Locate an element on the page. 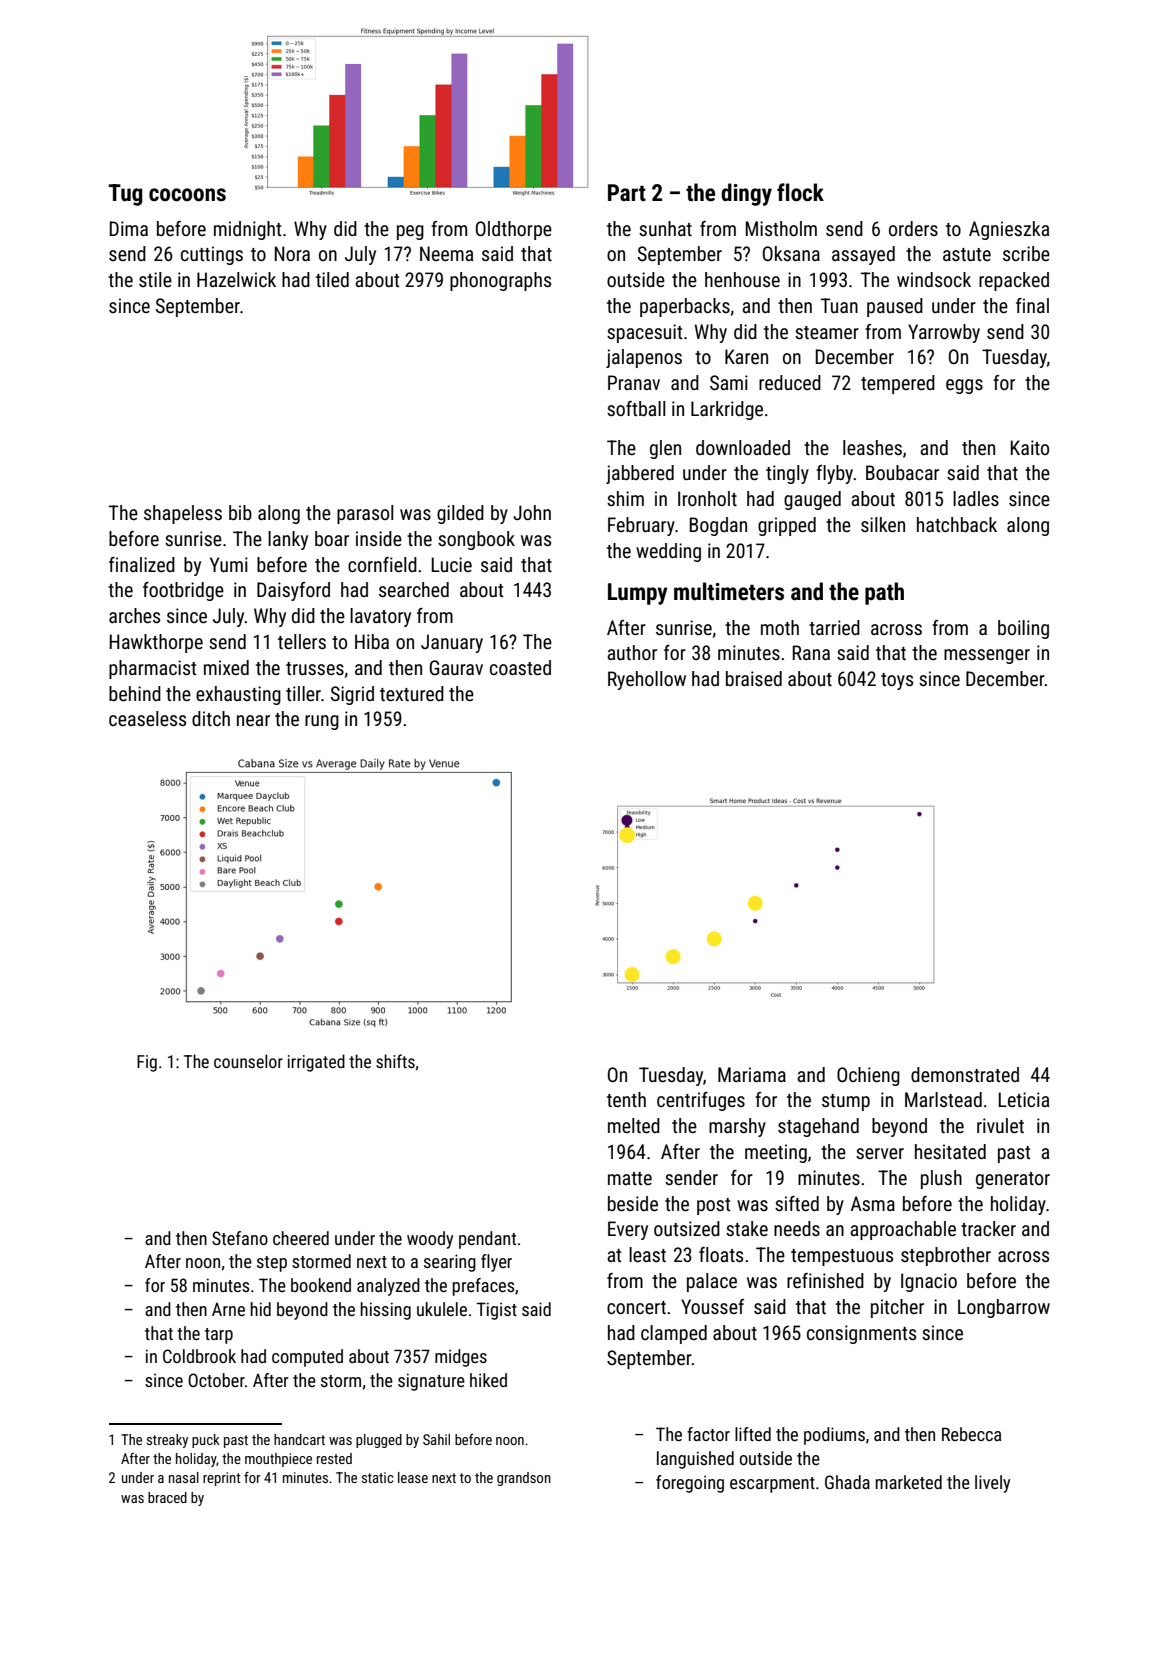  static is located at coordinates (377, 1477).
